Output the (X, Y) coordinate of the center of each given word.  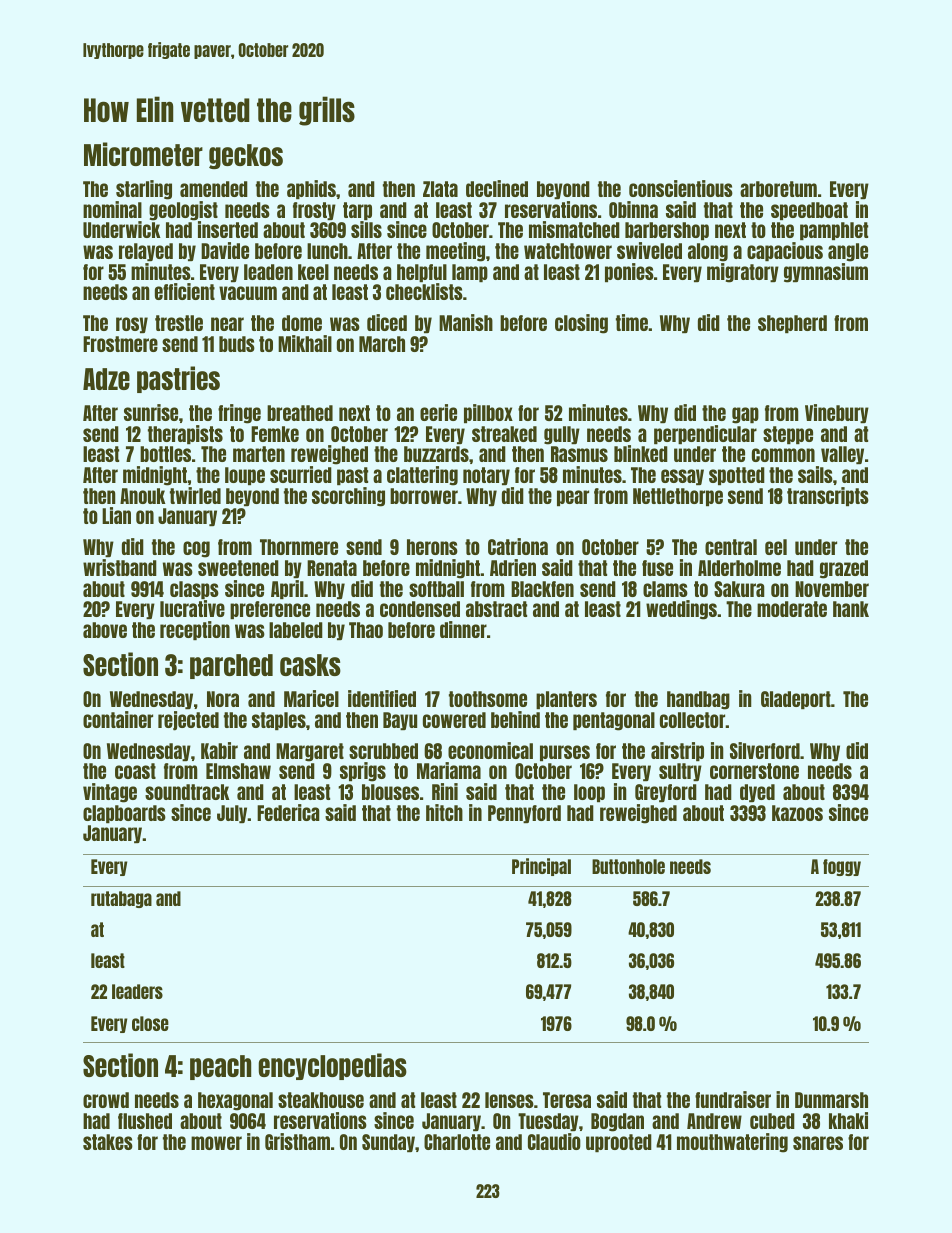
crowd (106, 1100)
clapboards (124, 814)
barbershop (667, 231)
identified (382, 698)
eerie (438, 412)
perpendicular (705, 434)
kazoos (797, 813)
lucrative (192, 608)
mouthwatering (732, 1143)
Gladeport (796, 700)
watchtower (568, 251)
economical (490, 750)
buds (237, 344)
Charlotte (457, 1142)
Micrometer (143, 154)
